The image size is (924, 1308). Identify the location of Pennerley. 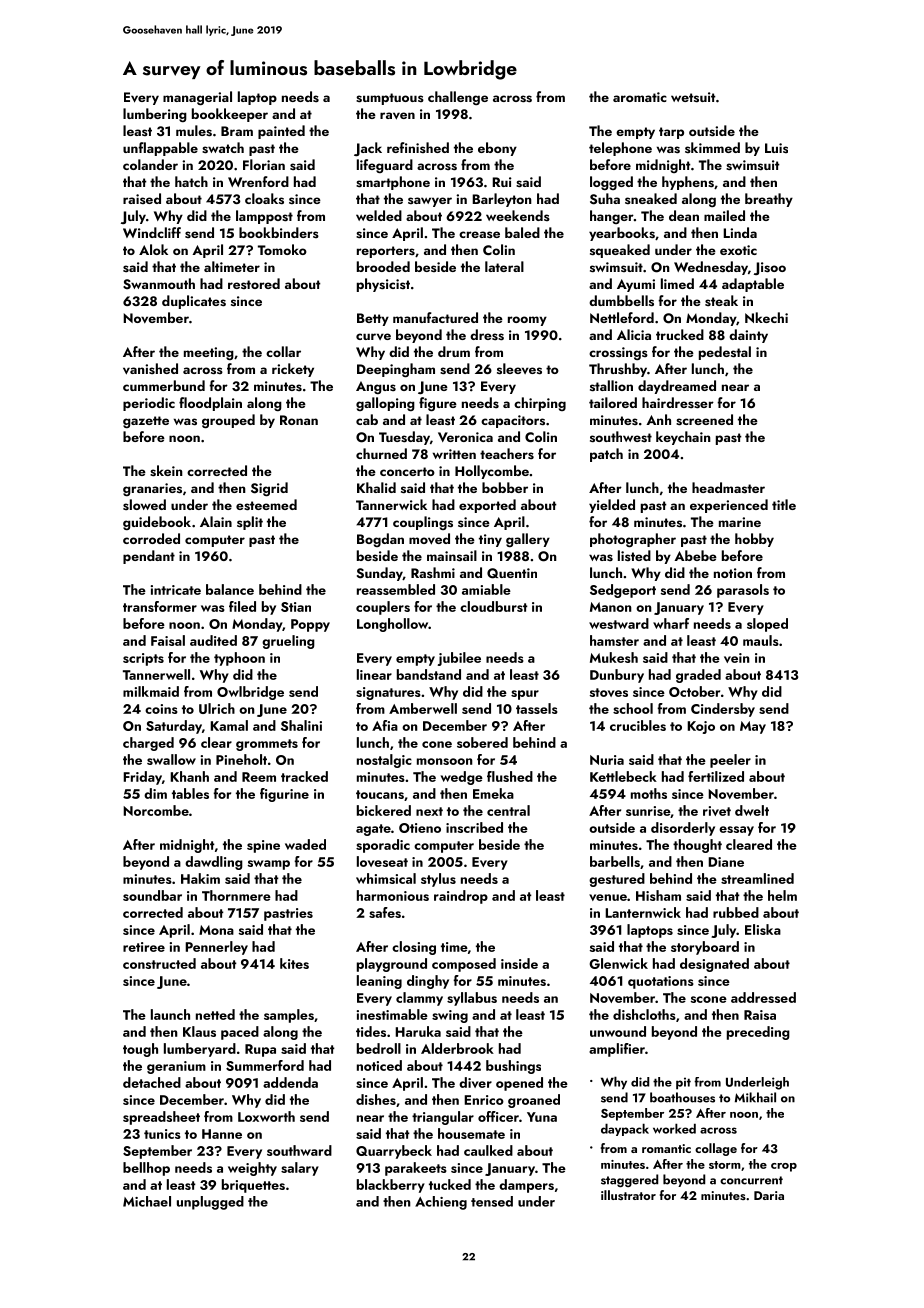
(216, 948).
